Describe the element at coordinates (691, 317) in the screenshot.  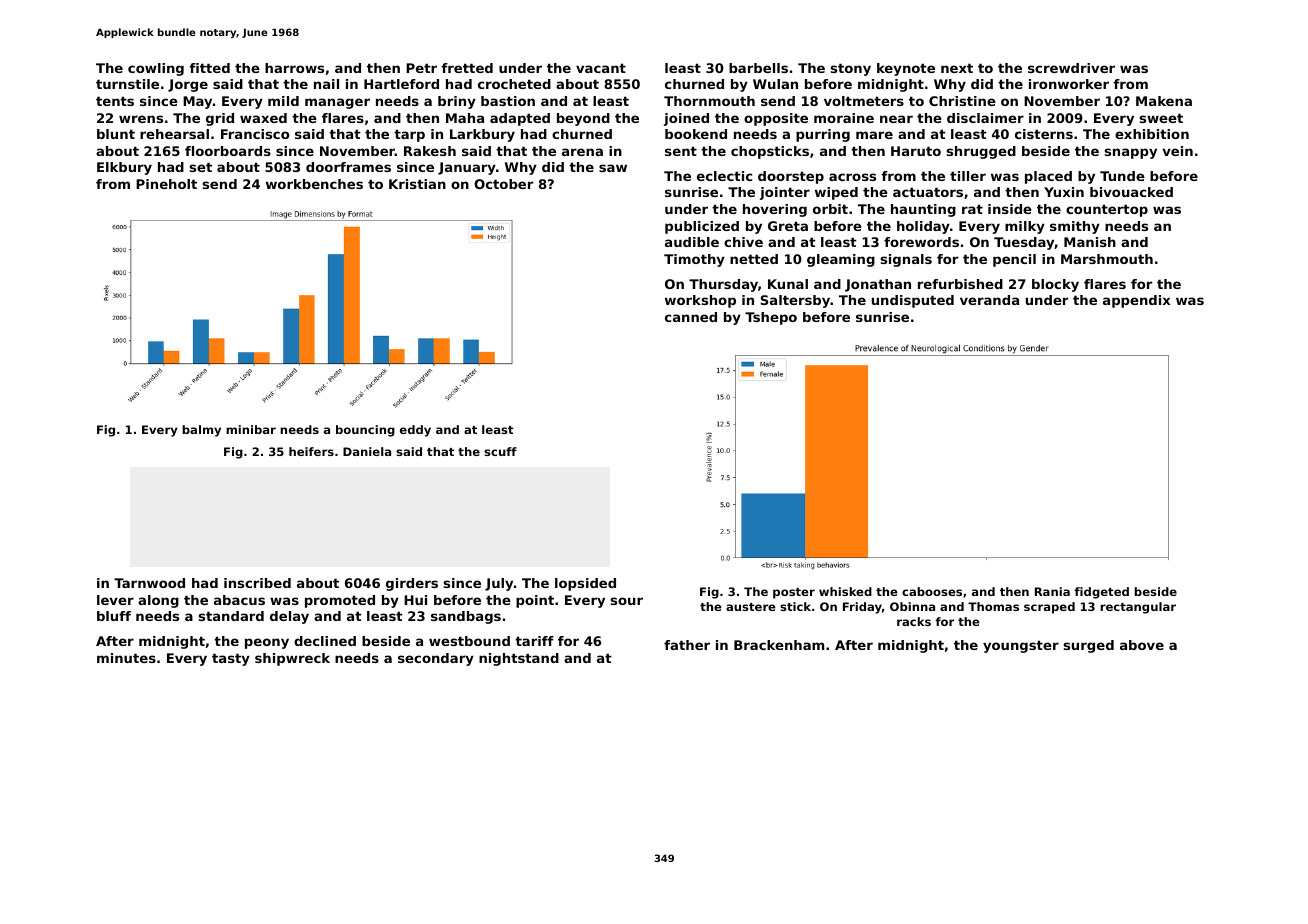
I see `canned` at that location.
